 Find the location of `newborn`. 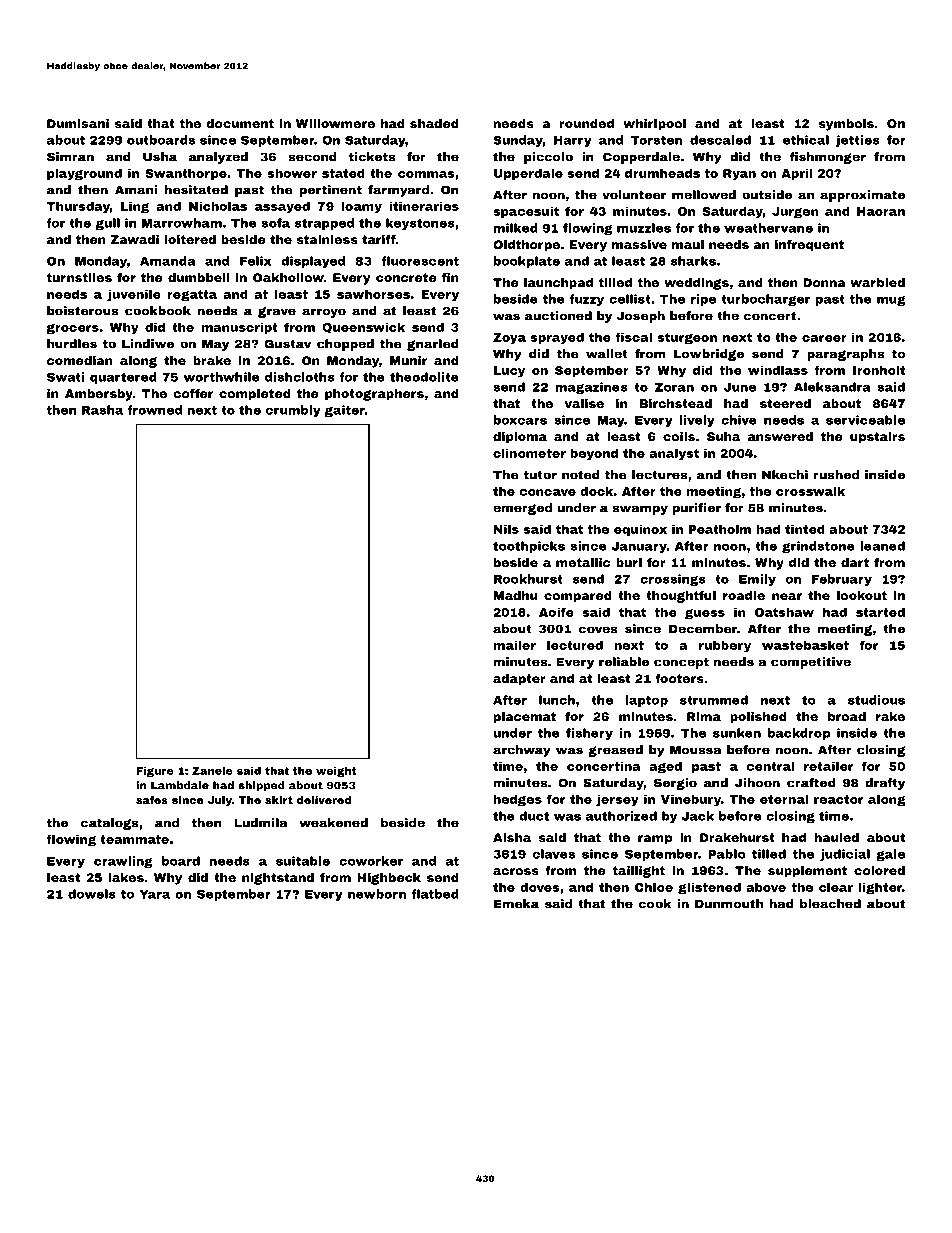

newborn is located at coordinates (377, 894).
